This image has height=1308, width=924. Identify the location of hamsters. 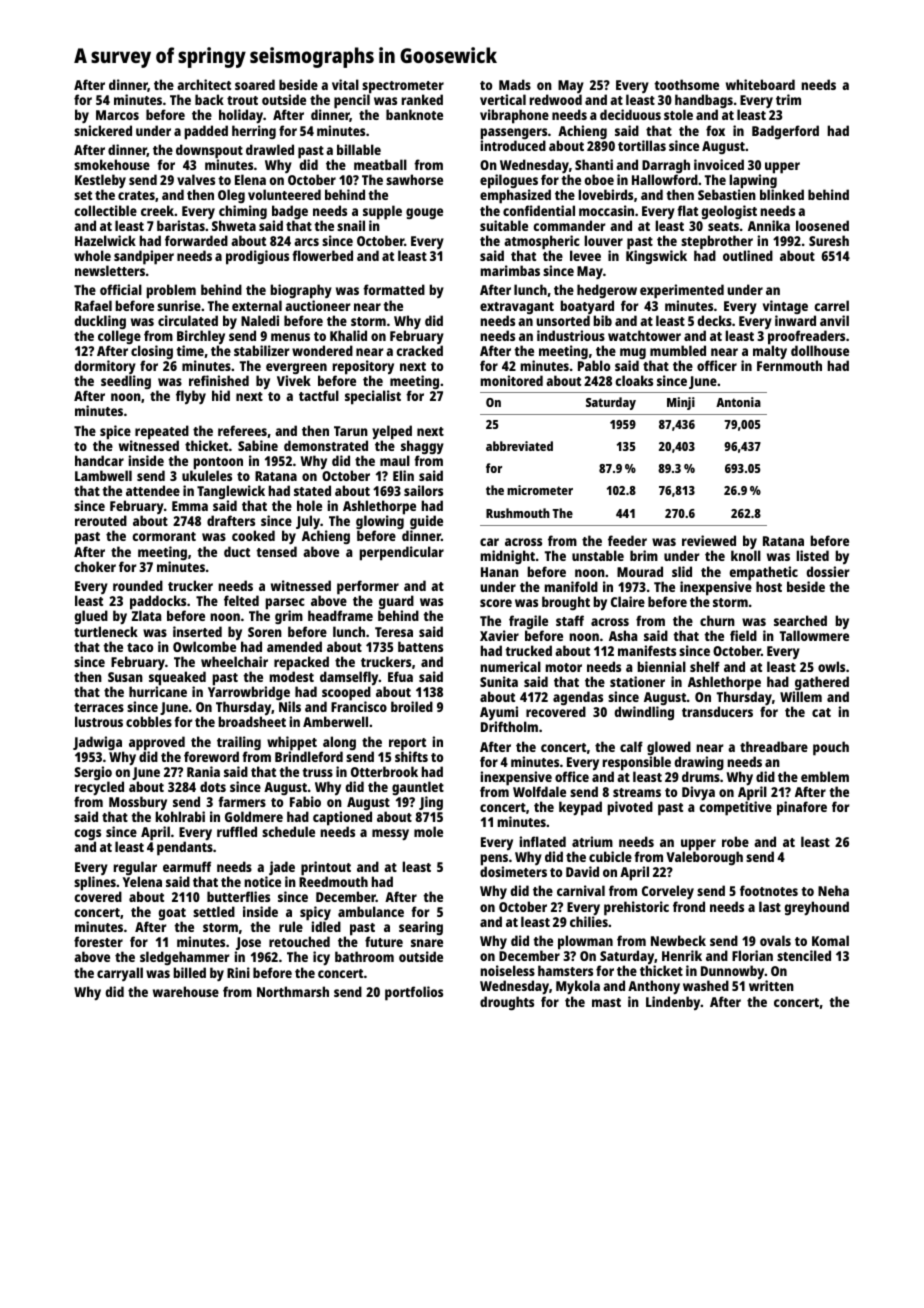
(565, 970).
